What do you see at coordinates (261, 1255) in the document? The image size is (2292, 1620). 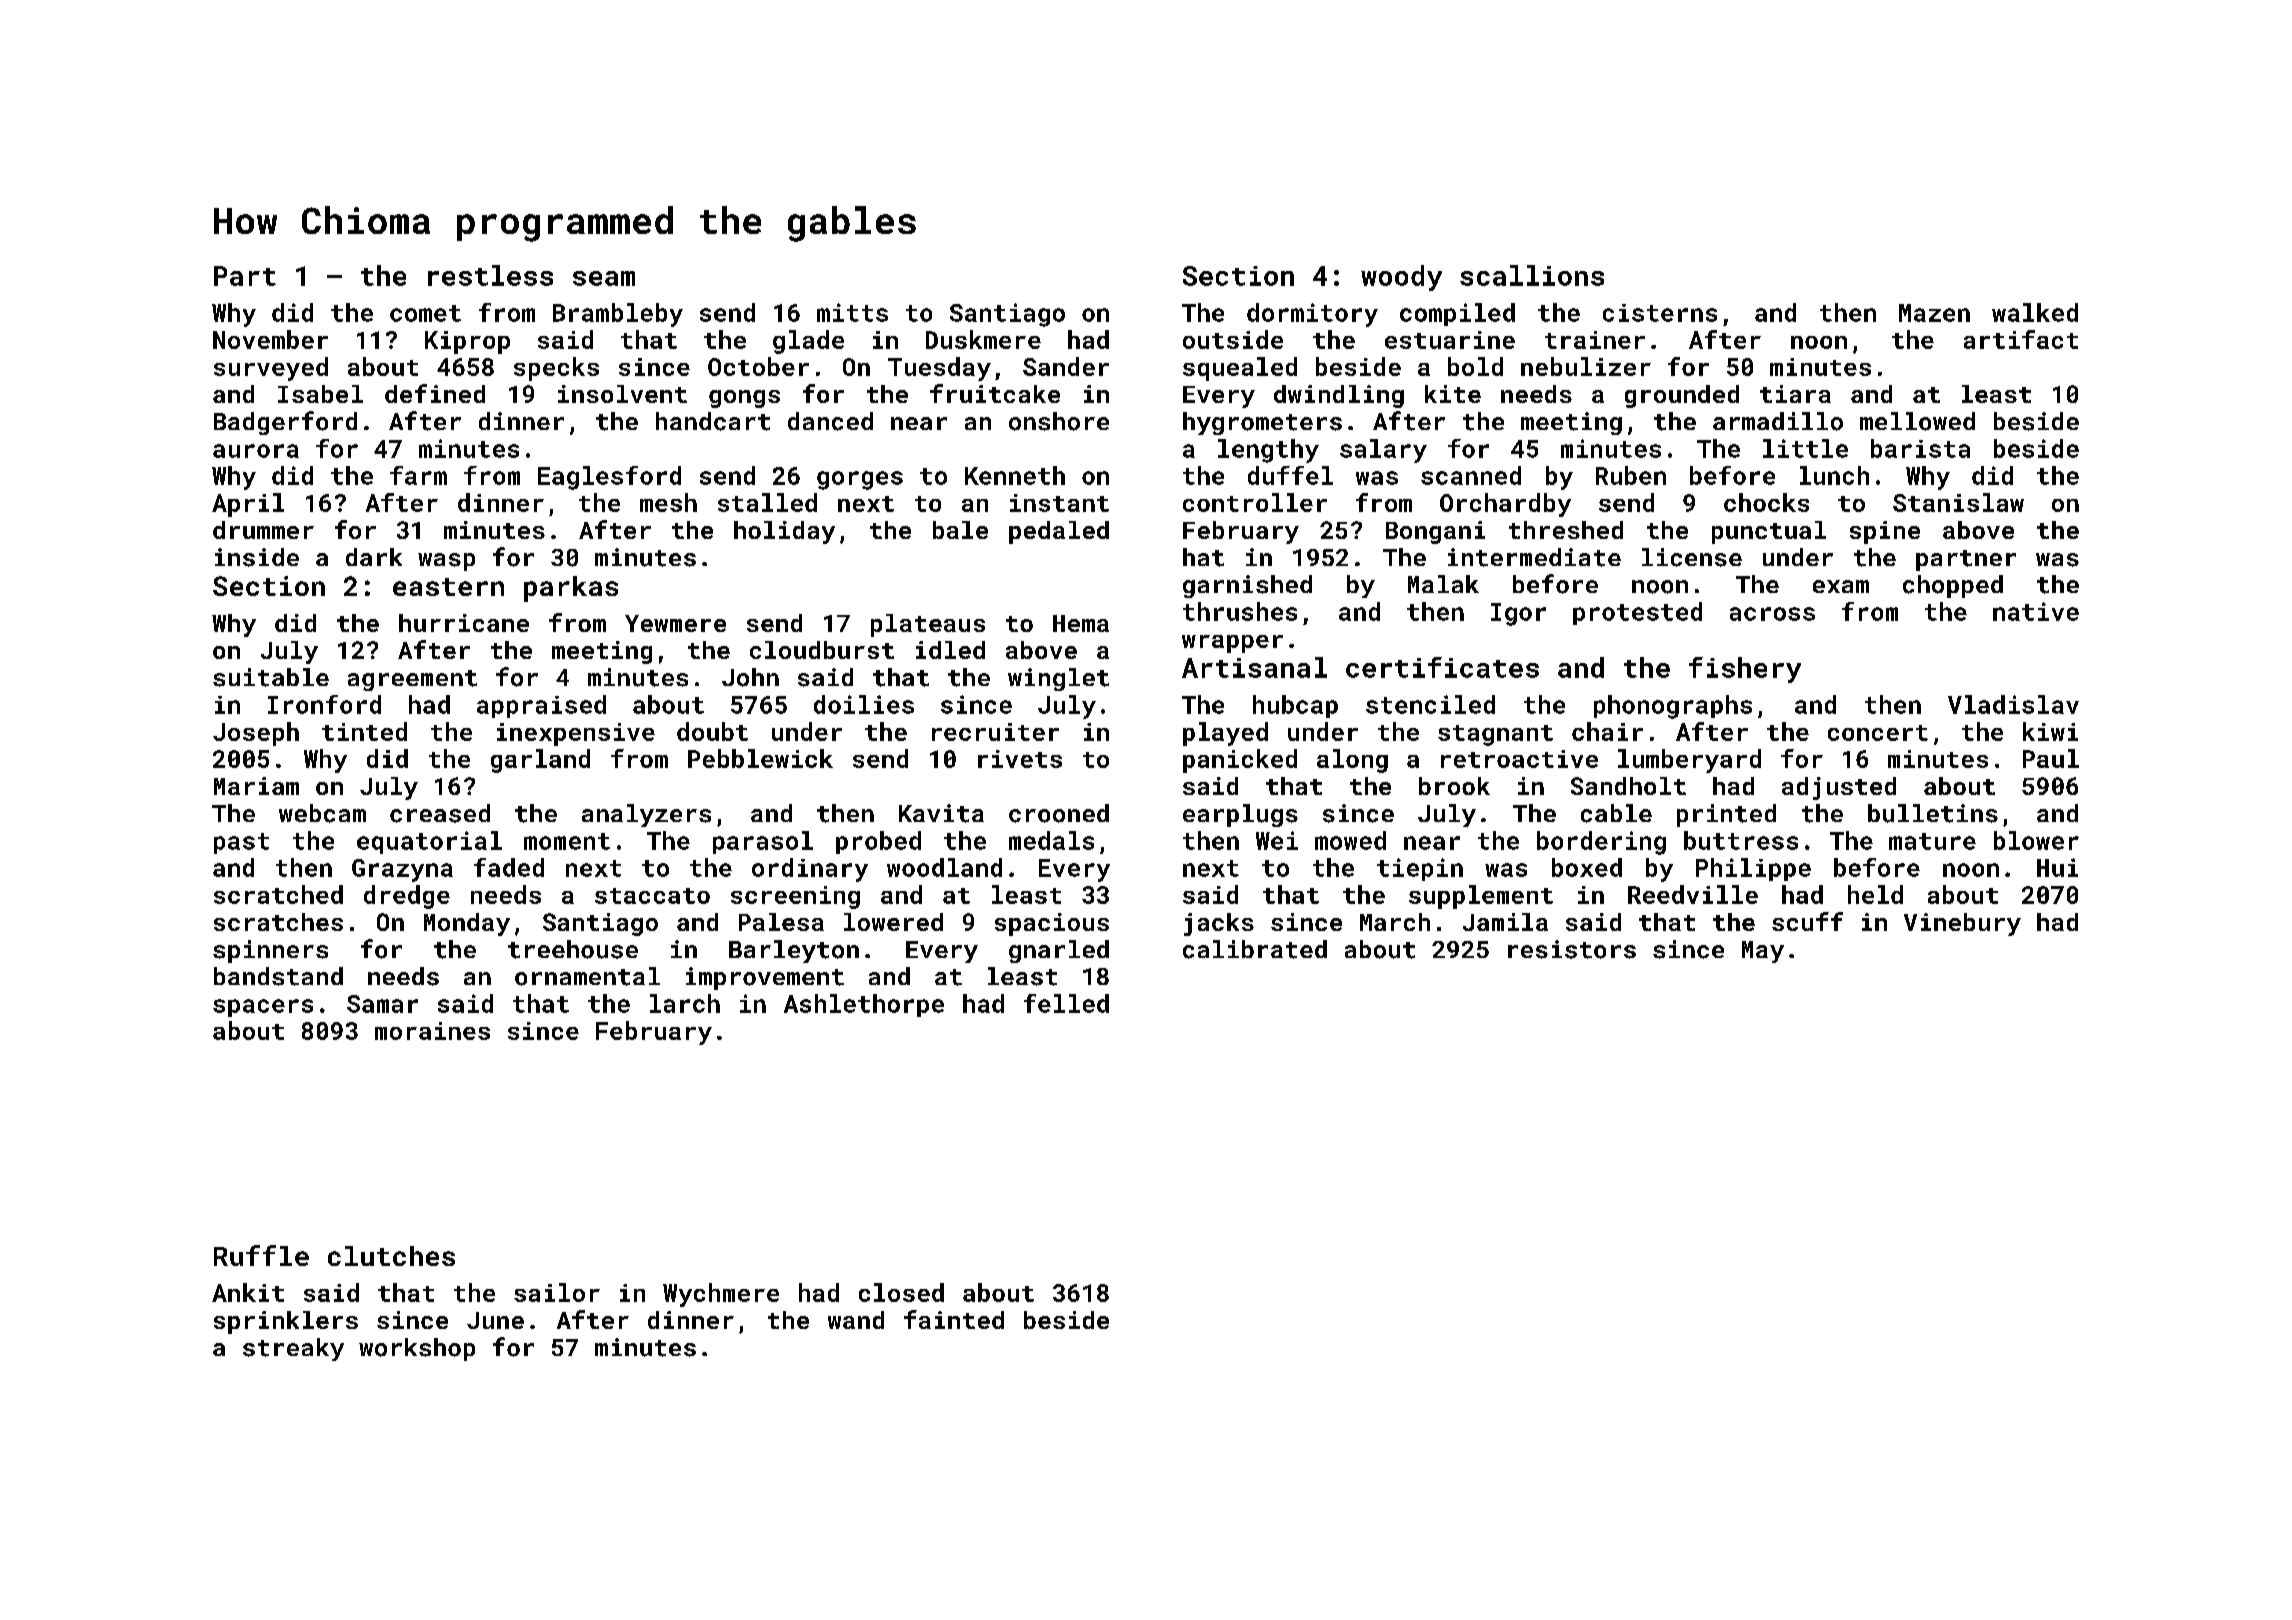 I see `Ruffle` at bounding box center [261, 1255].
